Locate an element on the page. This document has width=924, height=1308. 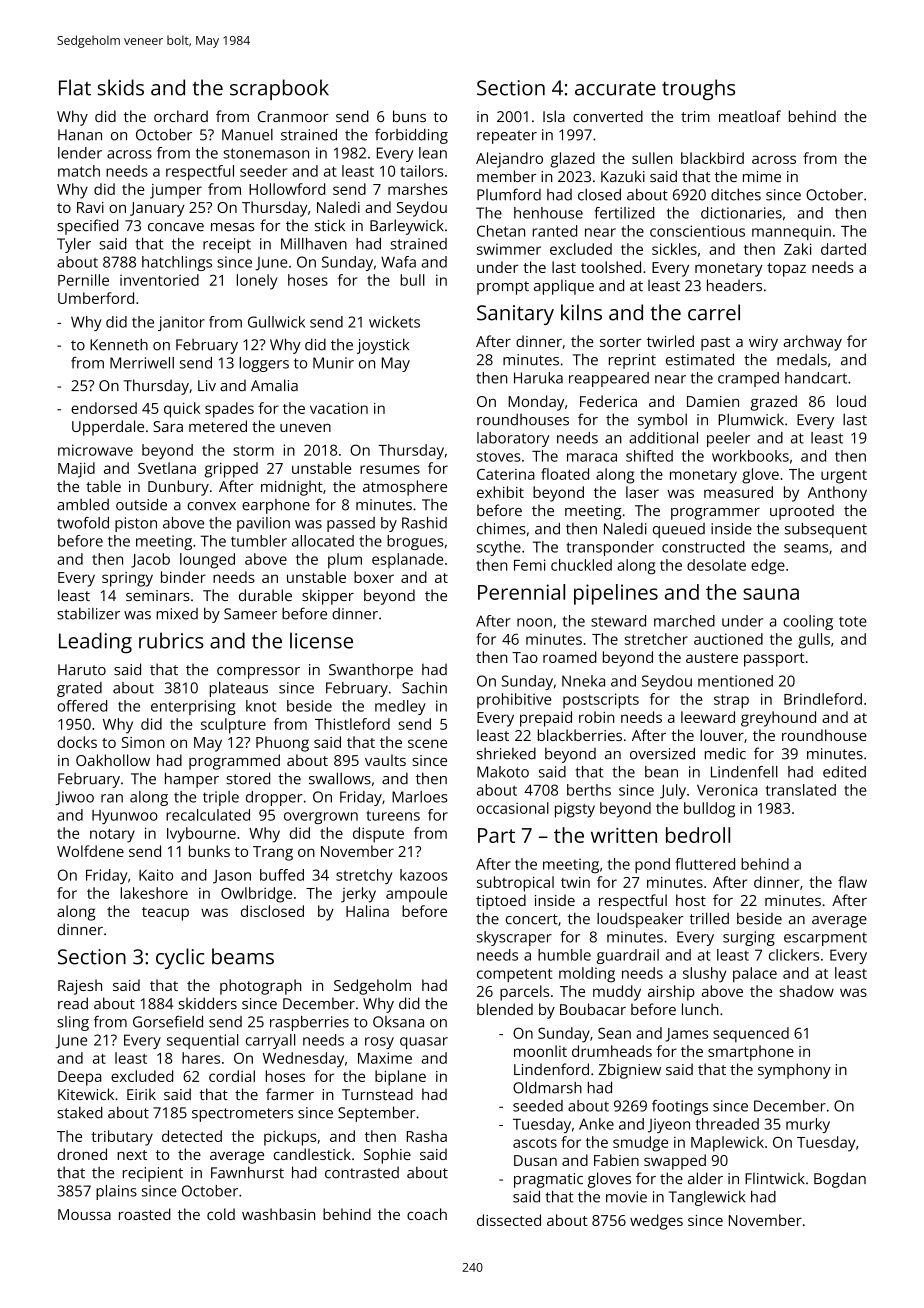
scrapbook is located at coordinates (279, 89).
